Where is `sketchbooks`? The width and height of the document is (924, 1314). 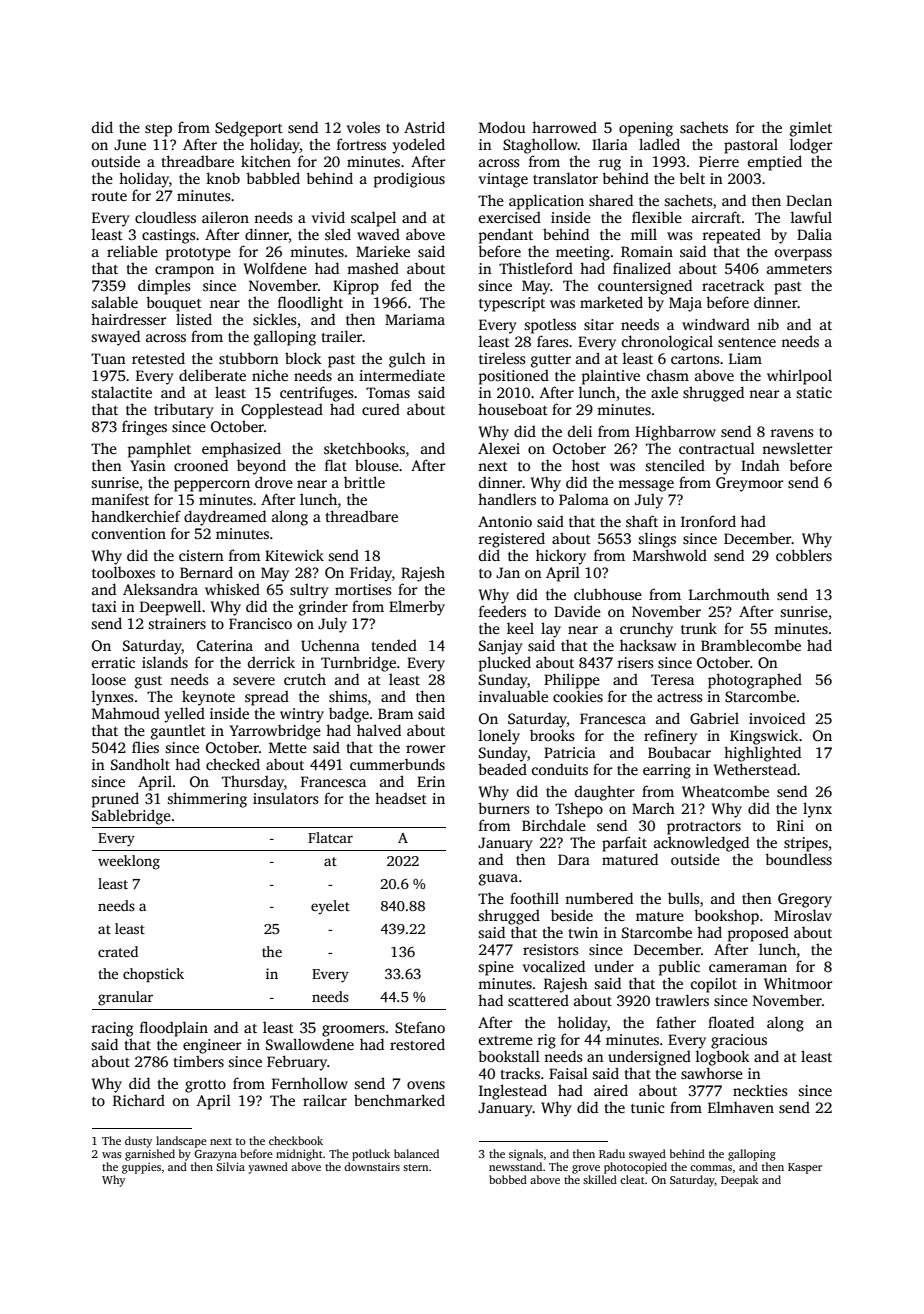 sketchbooks is located at coordinates (364, 448).
